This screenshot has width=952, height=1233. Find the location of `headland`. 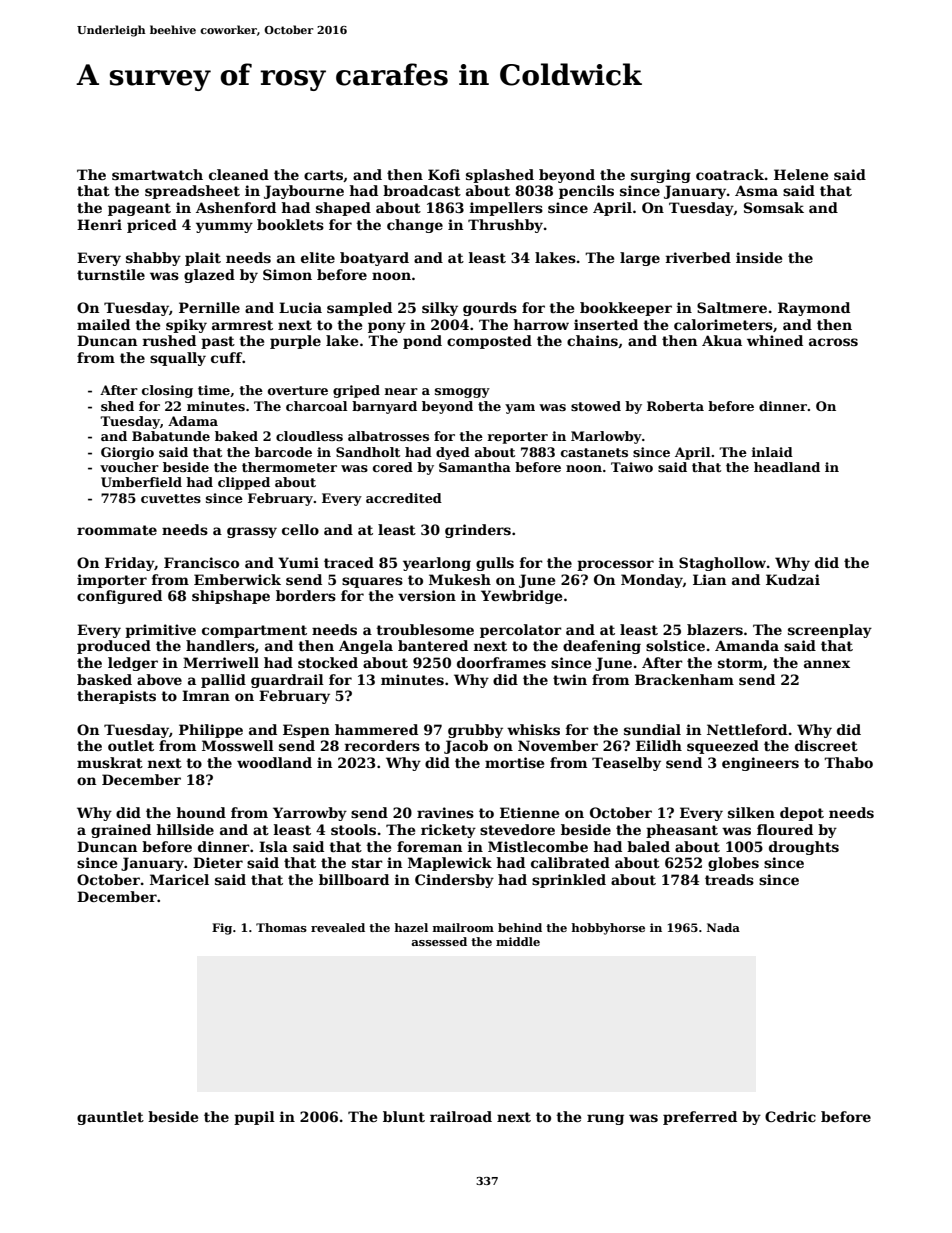

headland is located at coordinates (787, 467).
